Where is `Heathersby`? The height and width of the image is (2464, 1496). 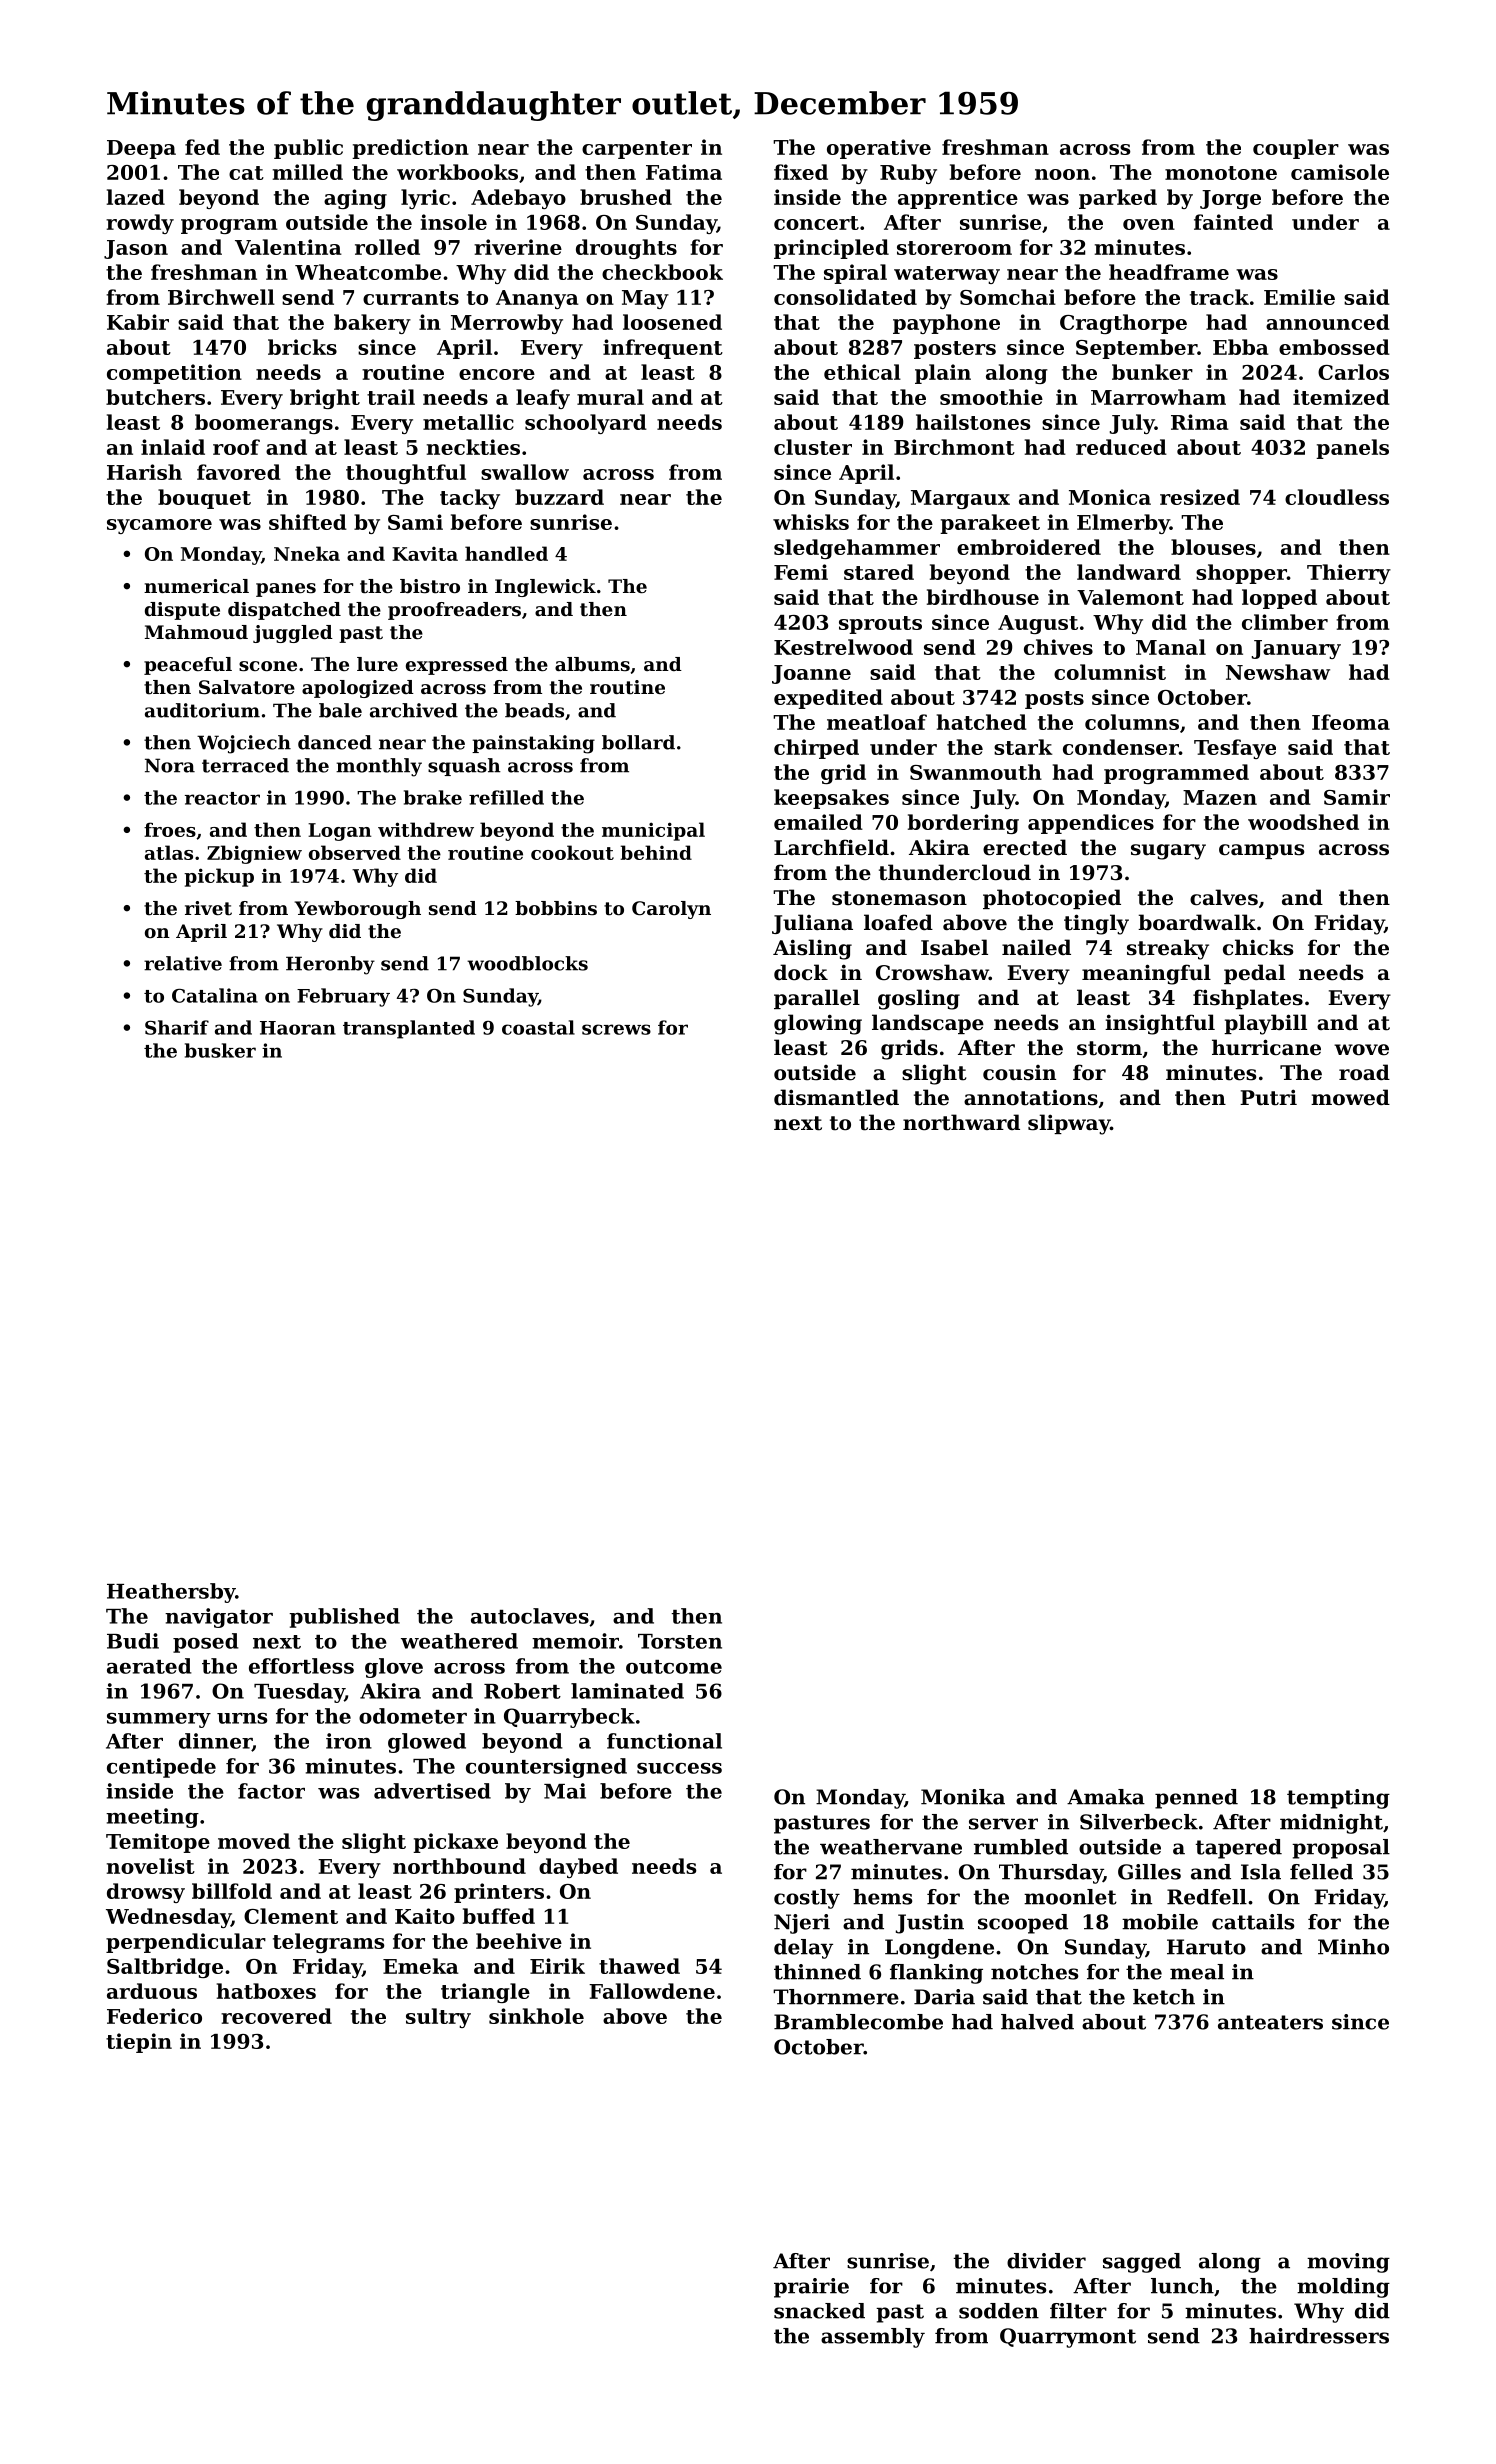
Heathersby is located at coordinates (171, 1593).
